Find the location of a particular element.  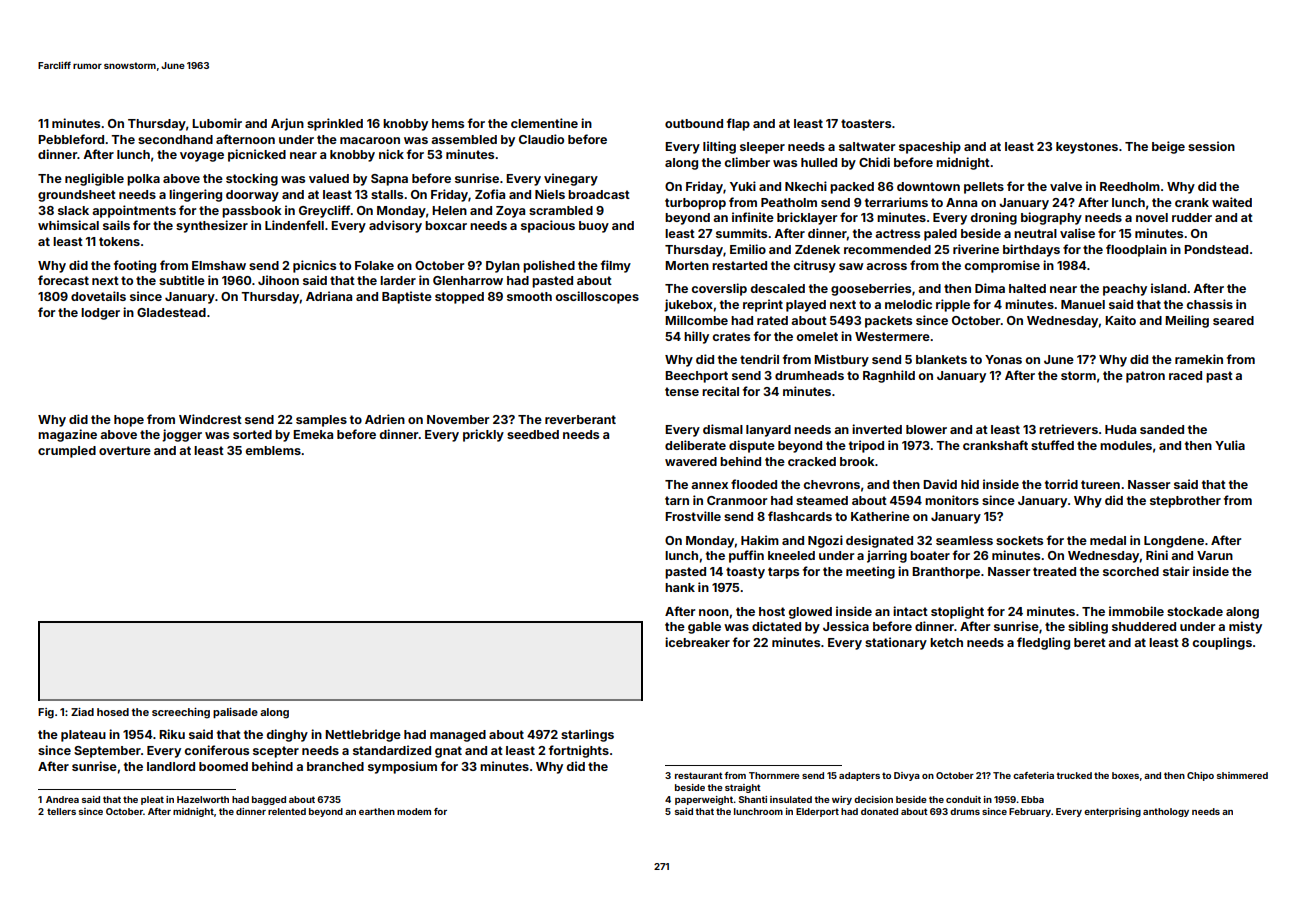

crumpled is located at coordinates (67, 452).
